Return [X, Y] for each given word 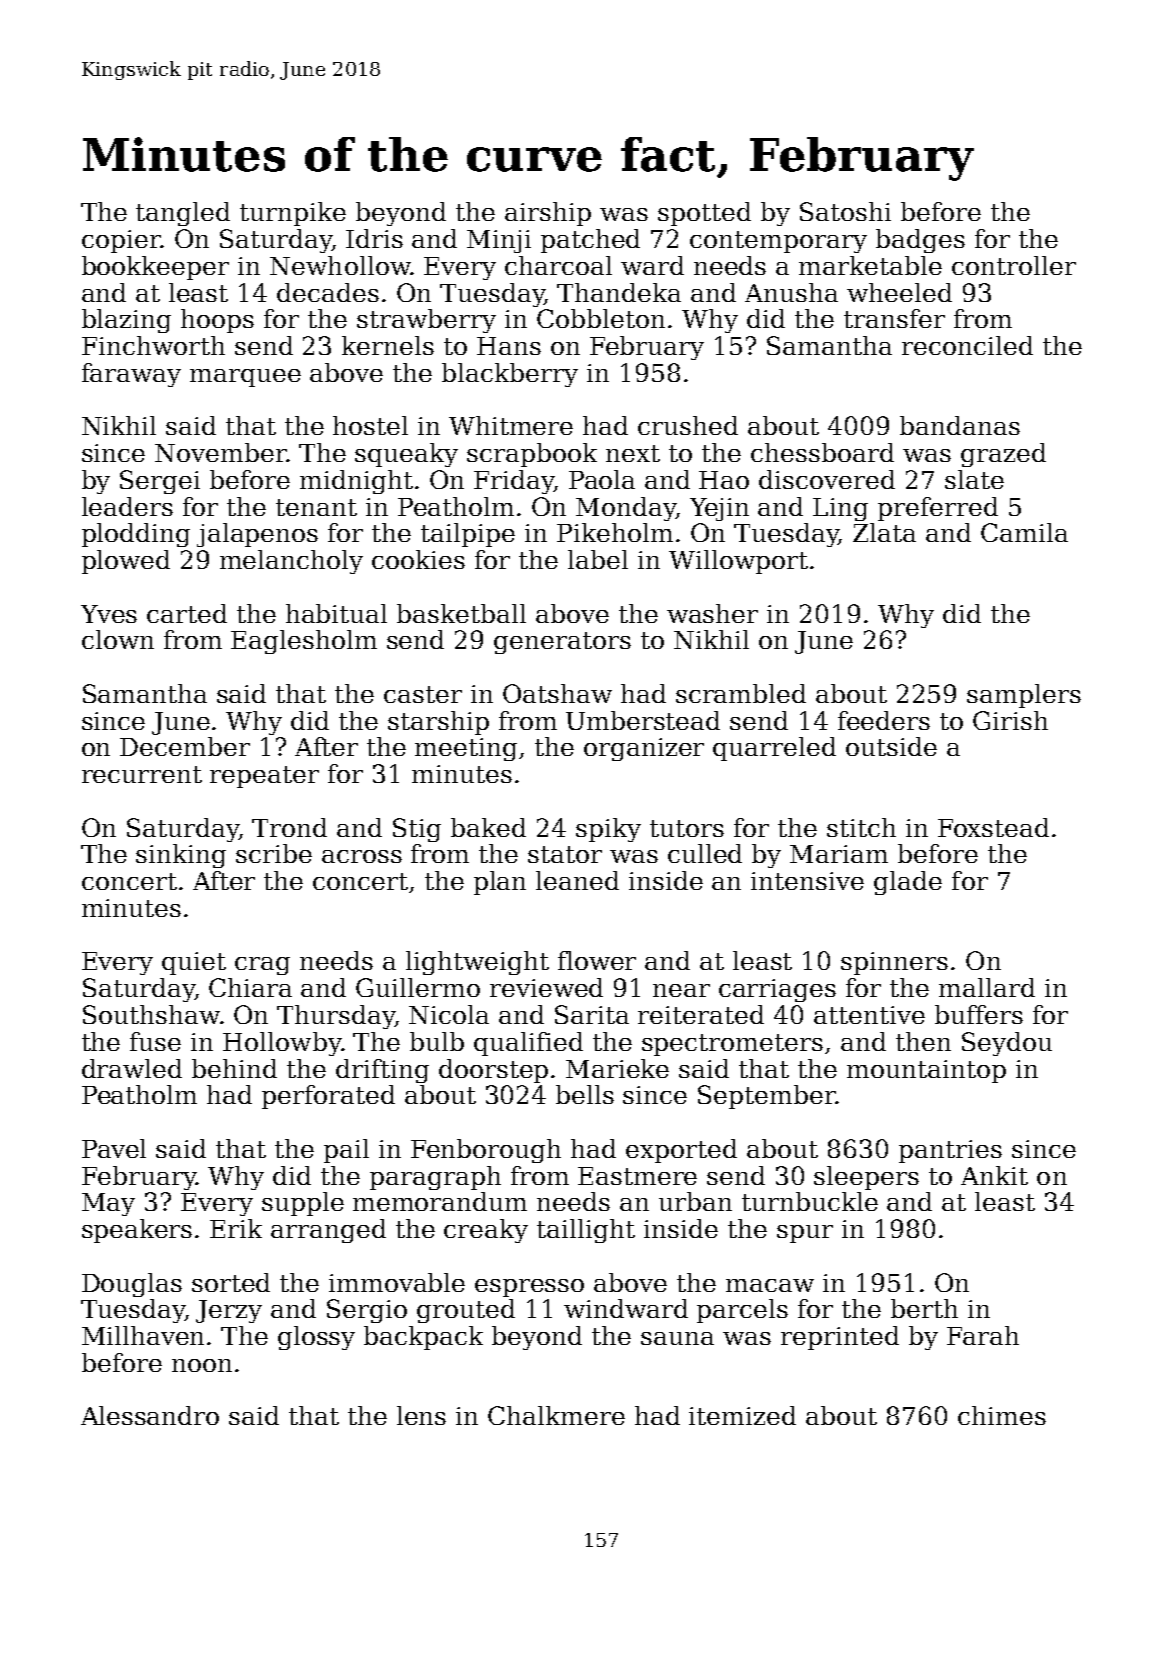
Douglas [132, 1285]
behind [234, 1068]
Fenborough [486, 1151]
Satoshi [845, 211]
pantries [950, 1151]
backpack [423, 1338]
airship [548, 214]
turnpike [293, 214]
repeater [264, 777]
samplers [1024, 696]
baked [488, 827]
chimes [1002, 1415]
